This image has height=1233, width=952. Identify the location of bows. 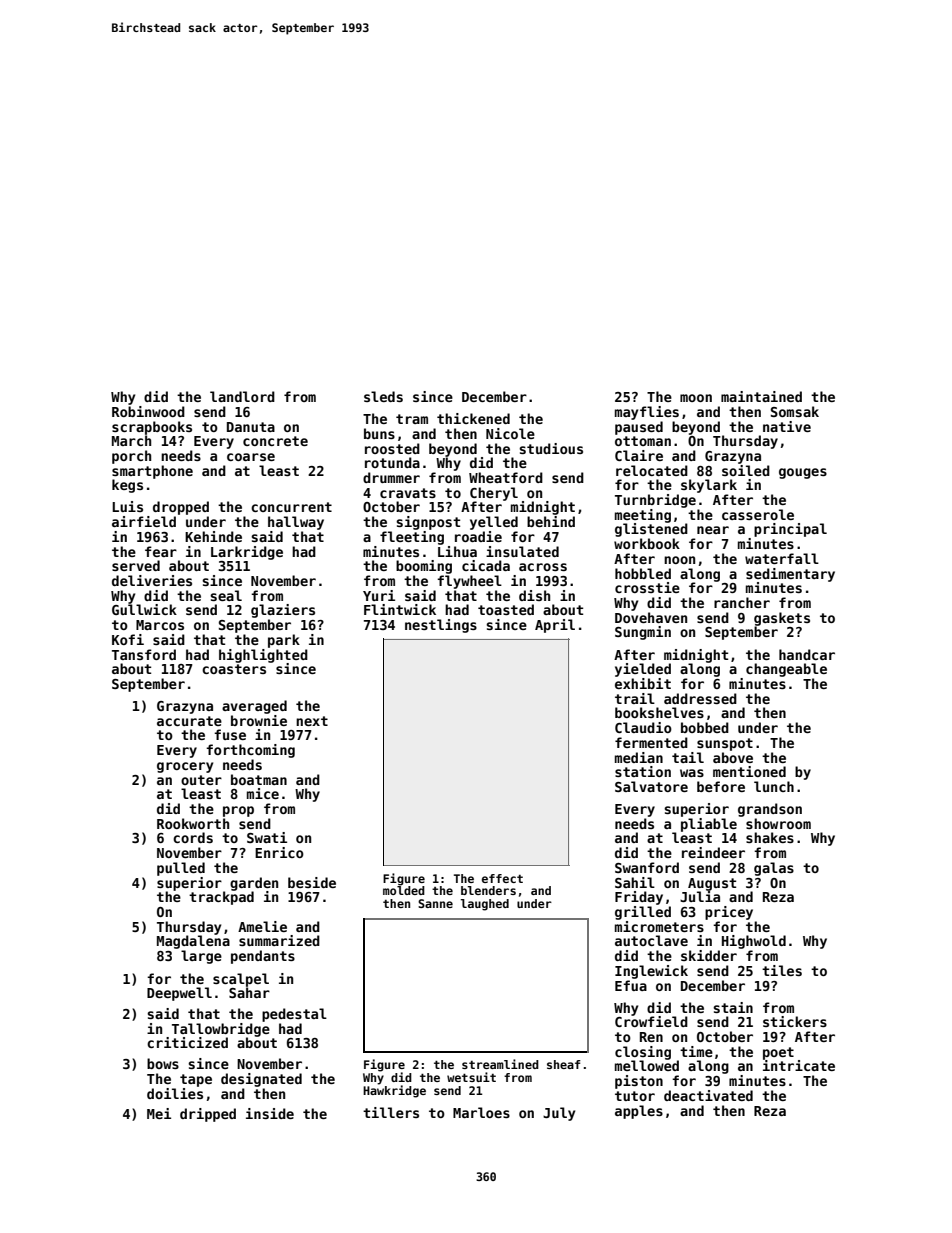
(163, 1063).
